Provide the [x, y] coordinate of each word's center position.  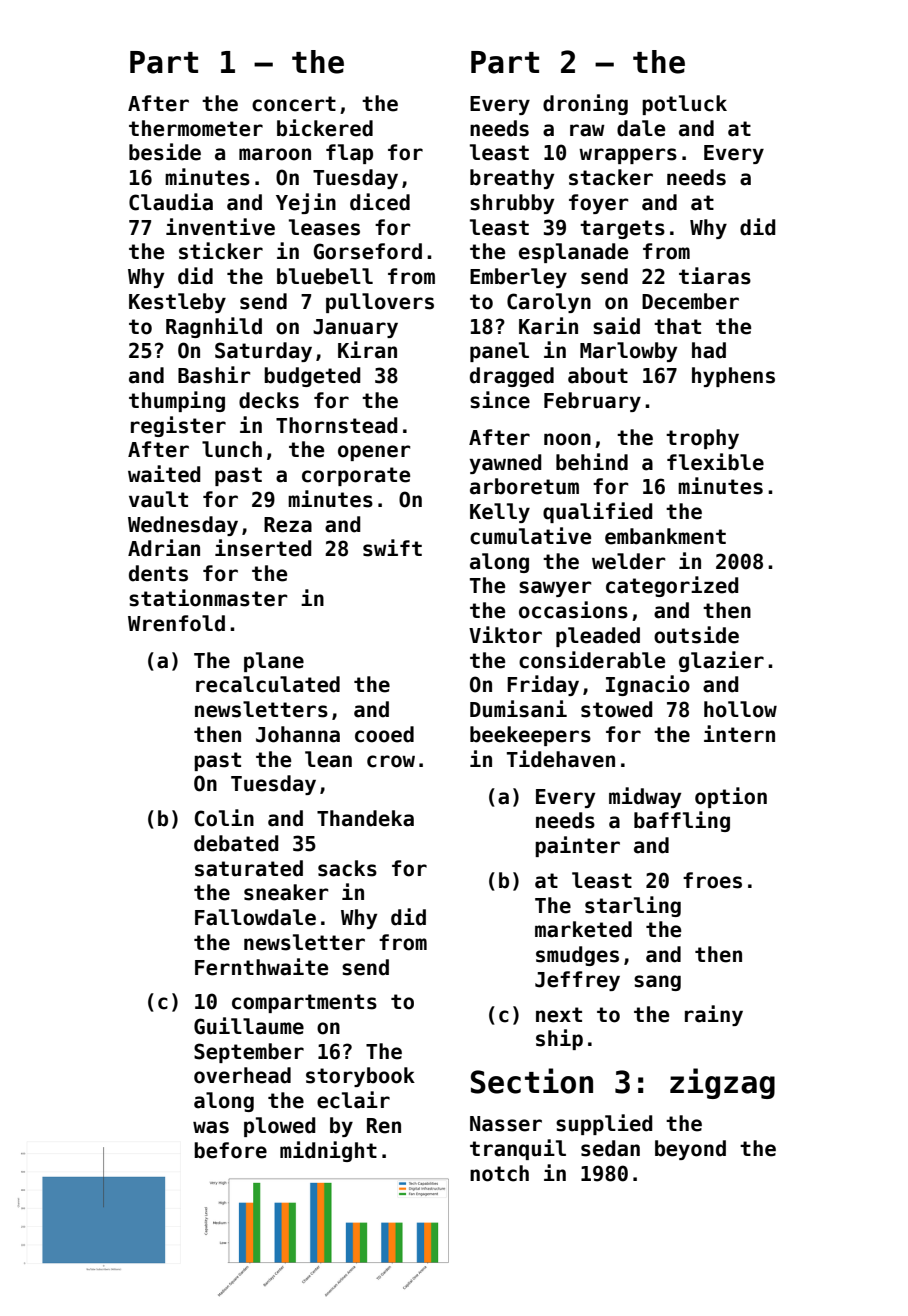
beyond [690, 1150]
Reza [288, 525]
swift [392, 548]
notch [499, 1173]
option [731, 797]
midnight [328, 1151]
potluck [684, 105]
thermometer [196, 128]
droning [585, 104]
